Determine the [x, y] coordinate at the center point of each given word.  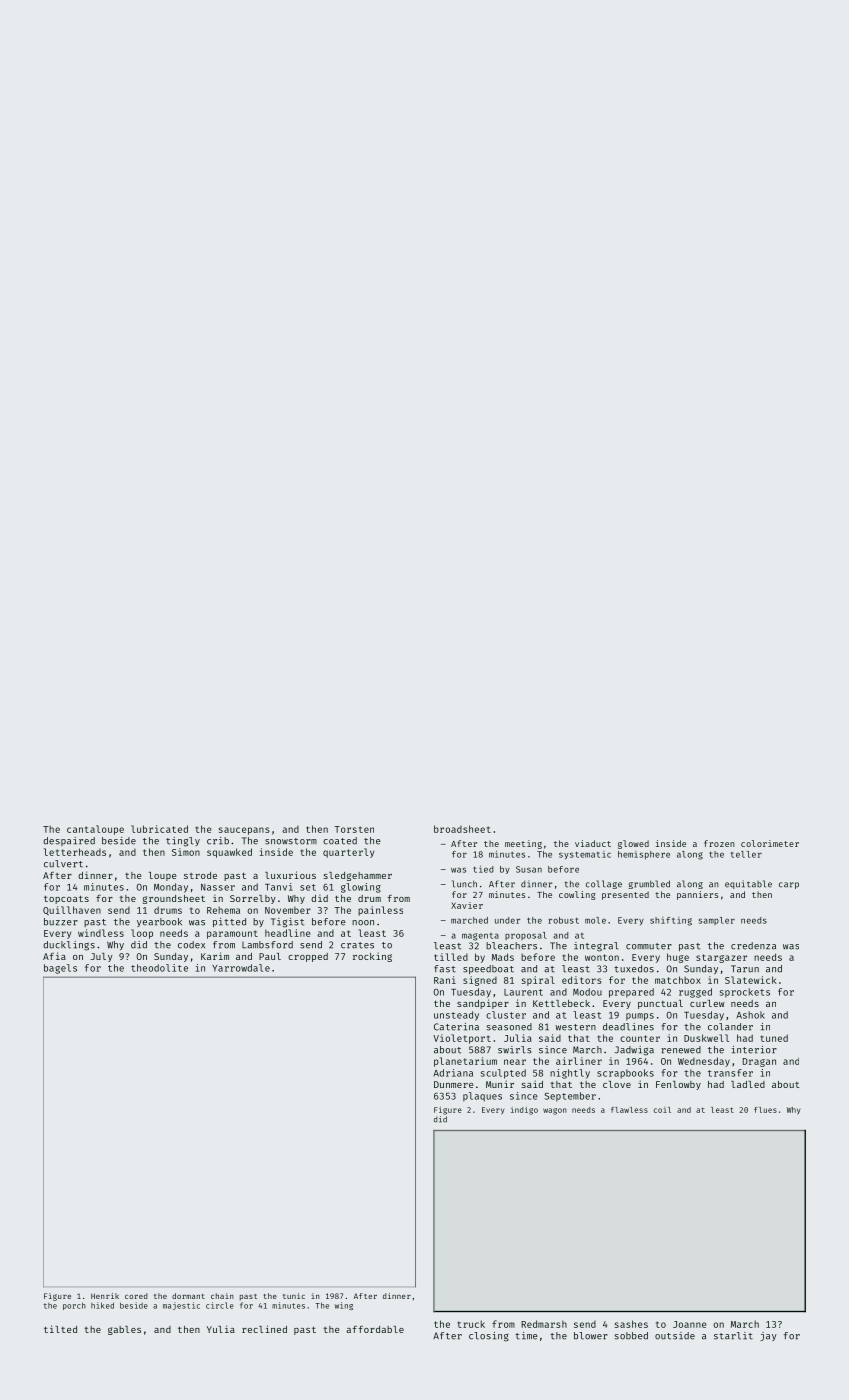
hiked [102, 1305]
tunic [294, 1296]
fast [445, 969]
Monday [171, 888]
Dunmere [453, 1084]
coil [662, 1110]
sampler [717, 921]
